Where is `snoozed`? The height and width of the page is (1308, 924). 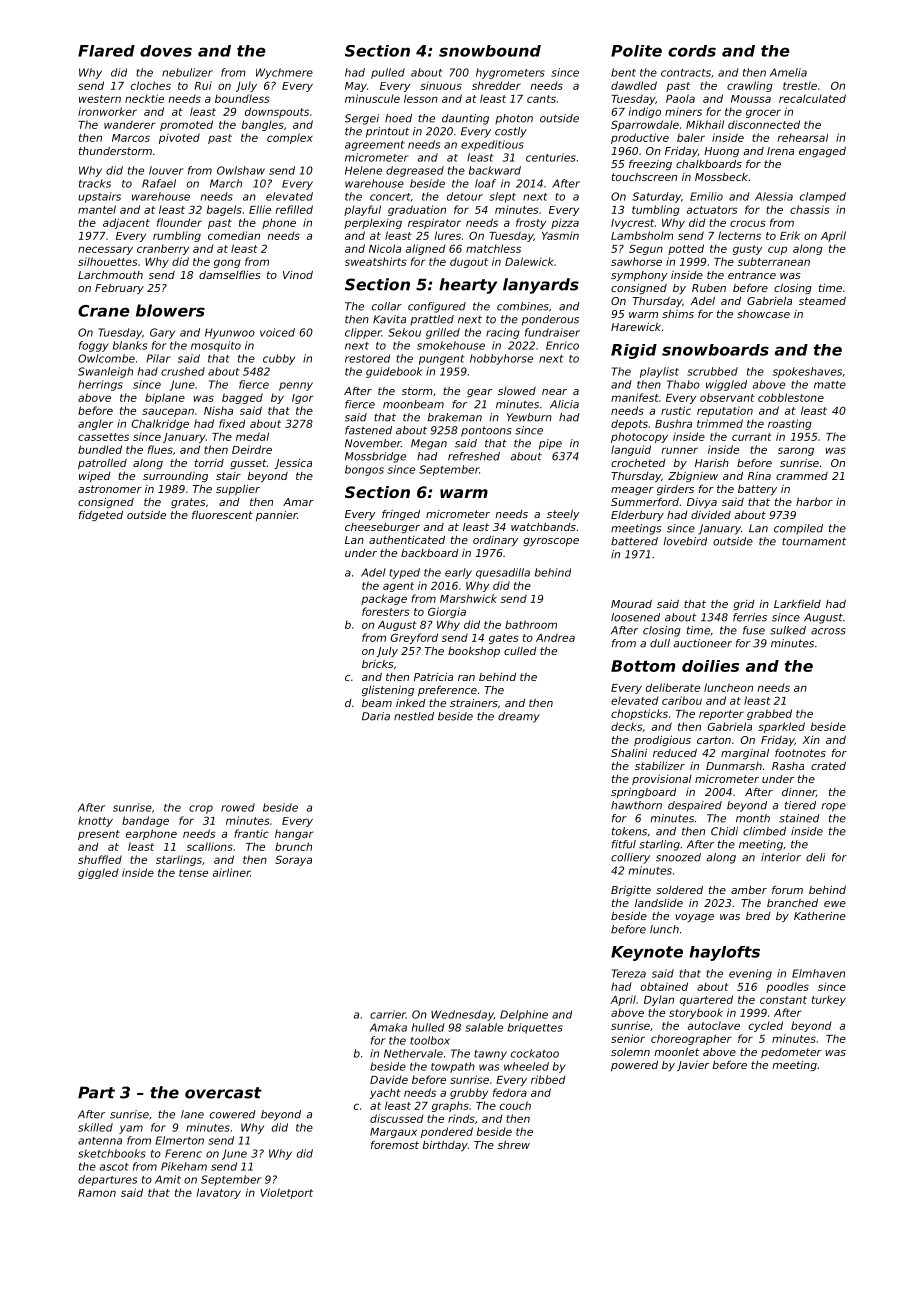 snoozed is located at coordinates (678, 857).
